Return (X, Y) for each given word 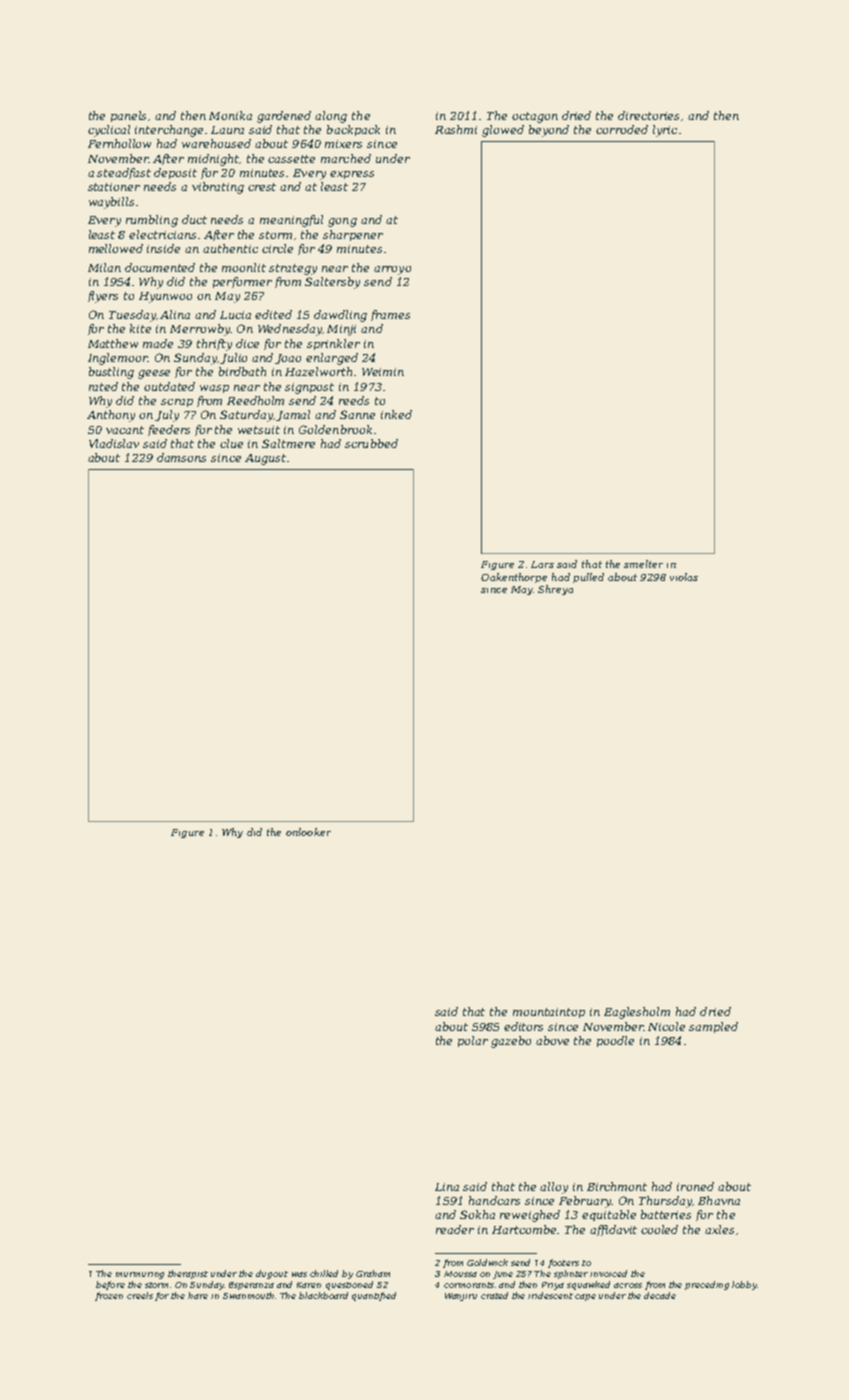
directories (648, 115)
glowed (503, 131)
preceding (707, 1285)
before (110, 1285)
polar (473, 1041)
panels (128, 116)
